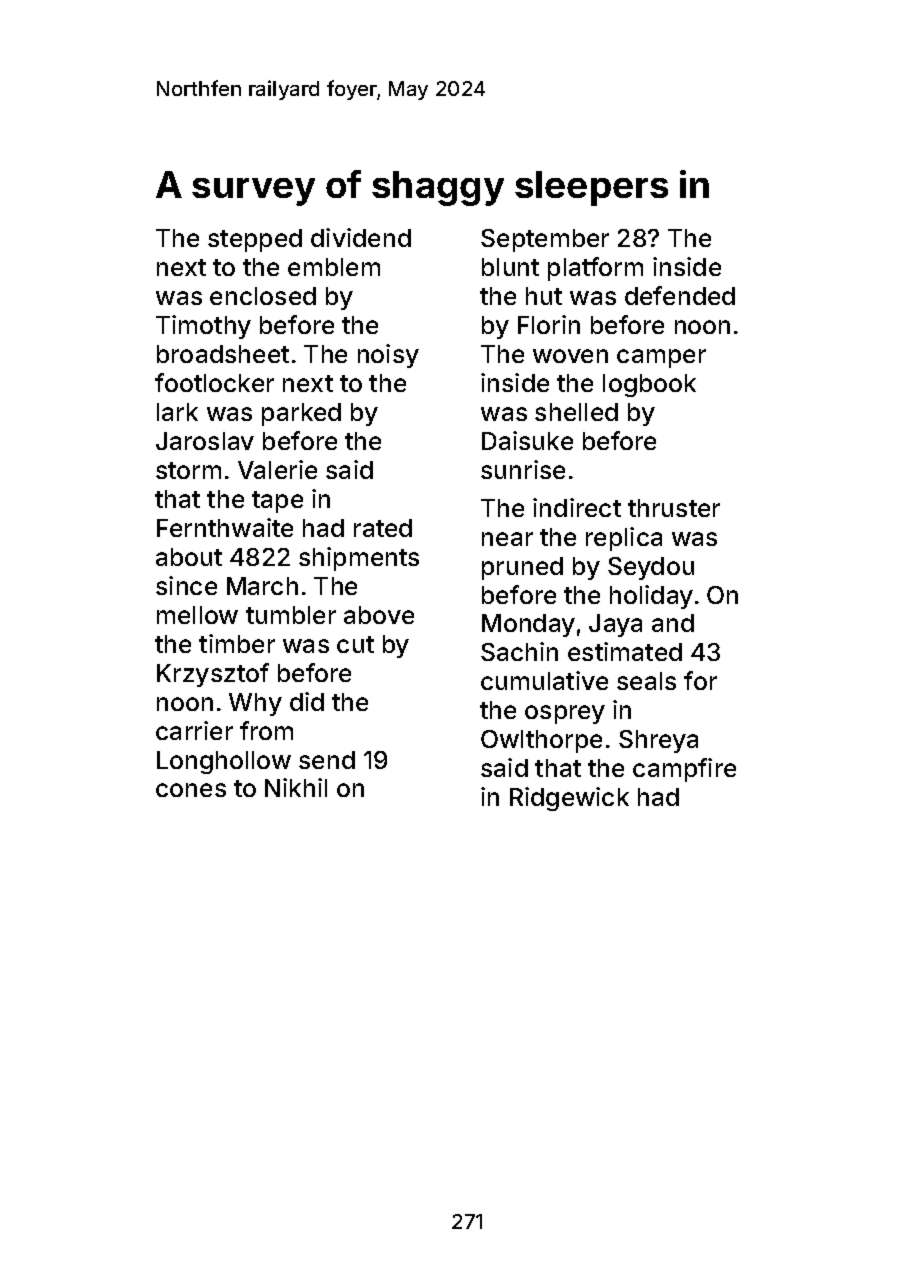 The image size is (903, 1281). What do you see at coordinates (301, 414) in the image?
I see `parked` at bounding box center [301, 414].
